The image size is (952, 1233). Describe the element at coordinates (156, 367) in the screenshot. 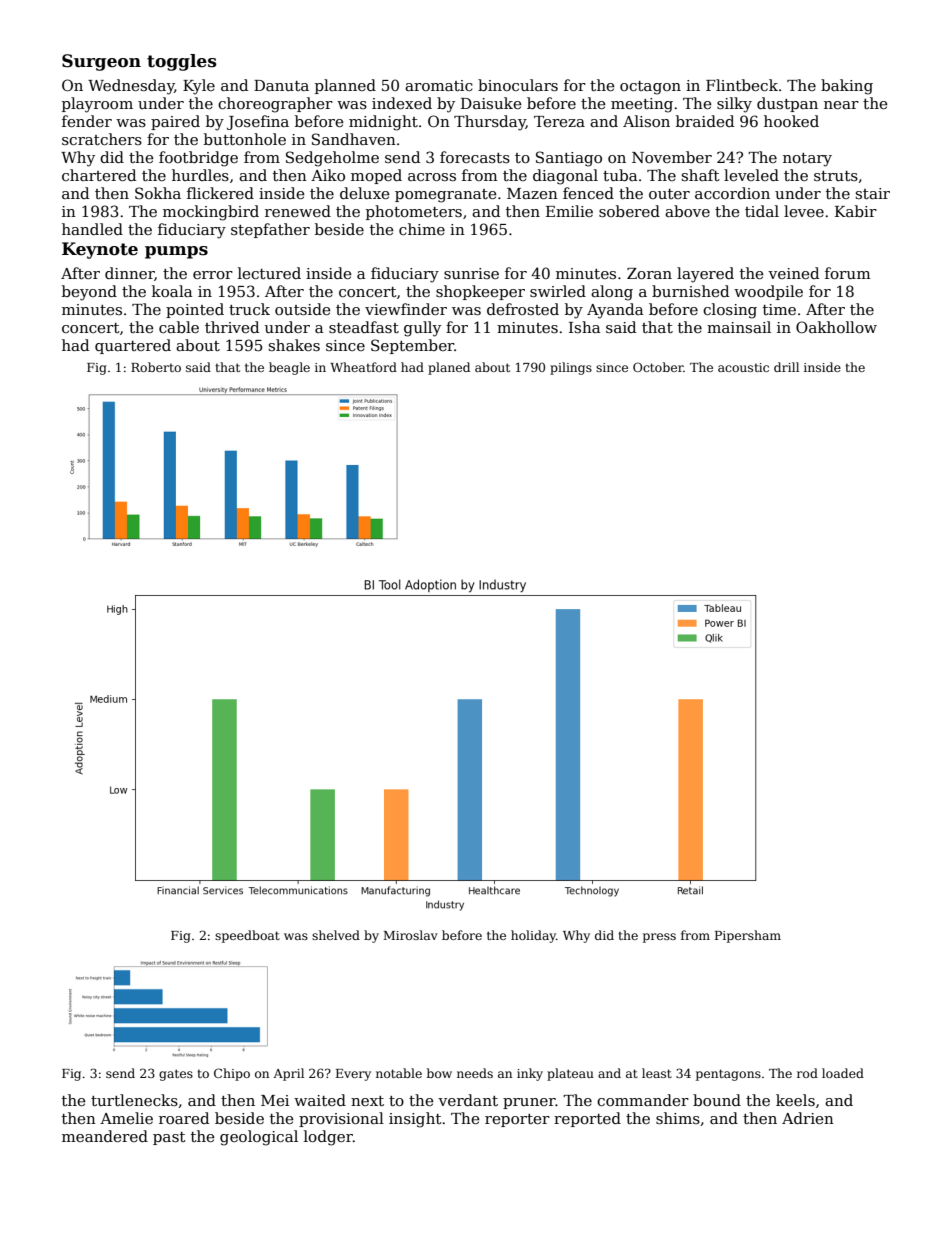

I see `Roberto` at that location.
